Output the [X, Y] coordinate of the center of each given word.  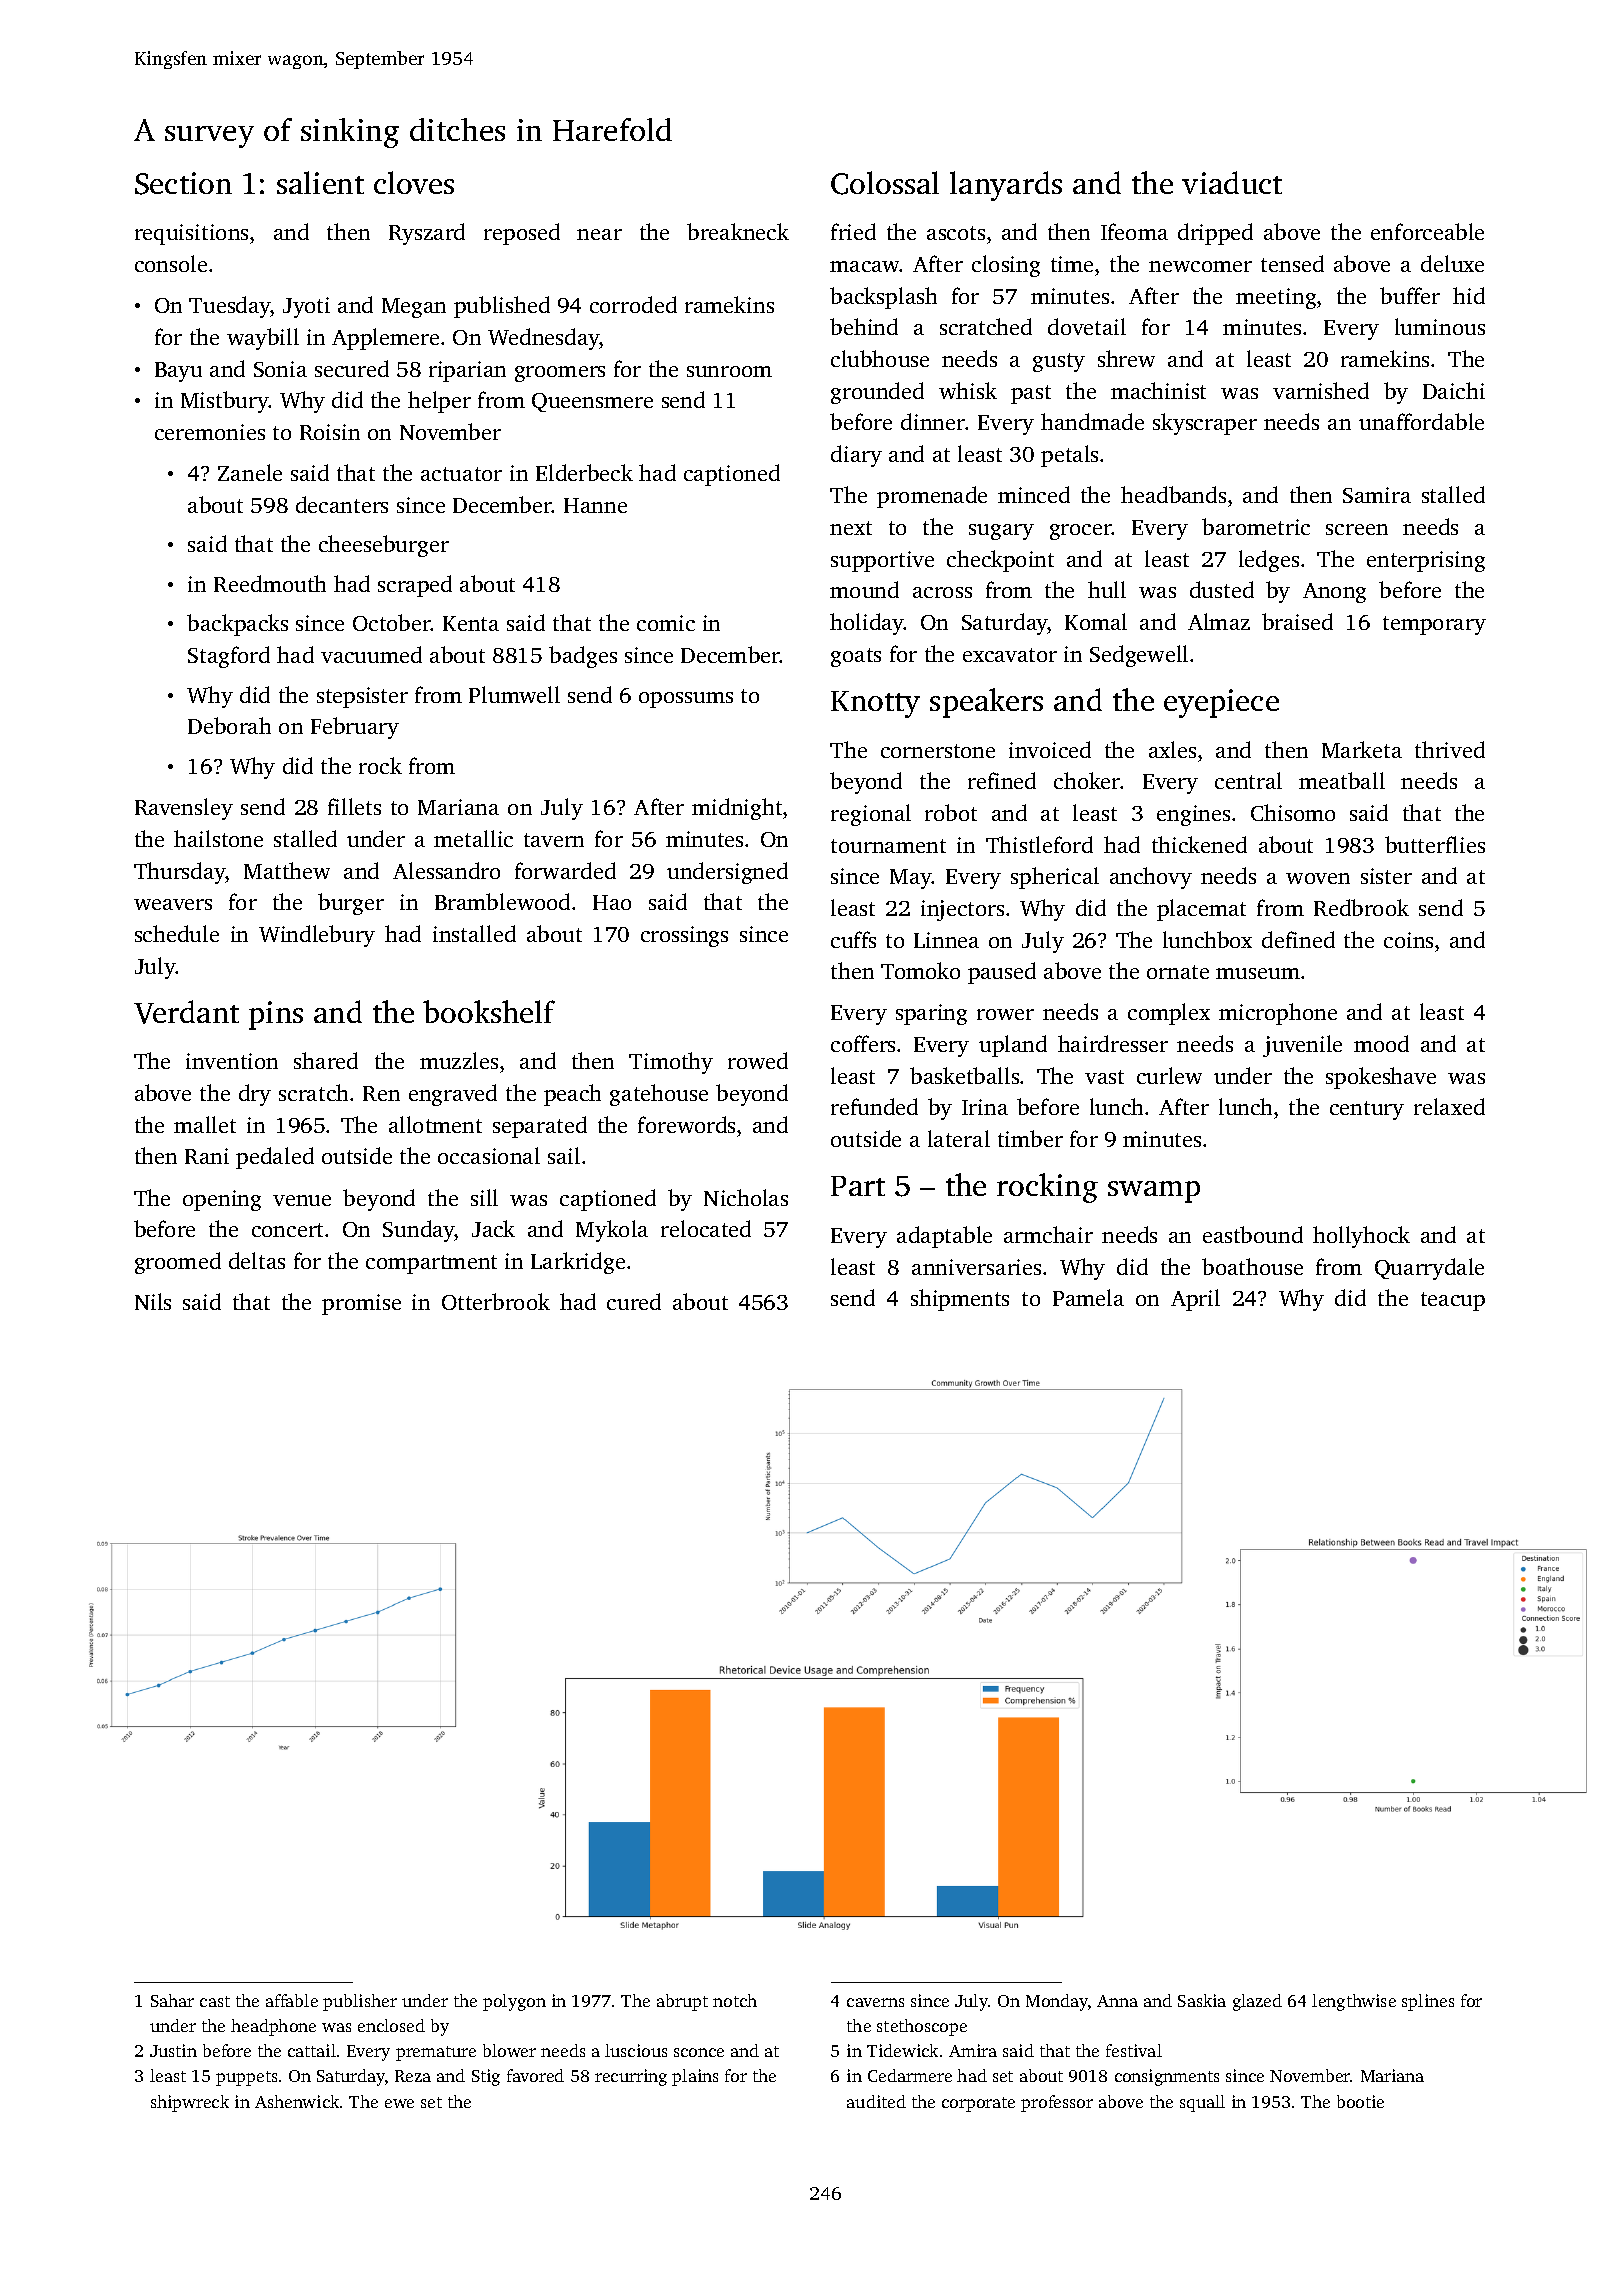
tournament [888, 846]
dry [255, 1095]
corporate [978, 2104]
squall [1202, 2103]
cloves [414, 182]
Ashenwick [297, 2101]
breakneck [738, 231]
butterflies [1435, 844]
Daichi [1454, 390]
